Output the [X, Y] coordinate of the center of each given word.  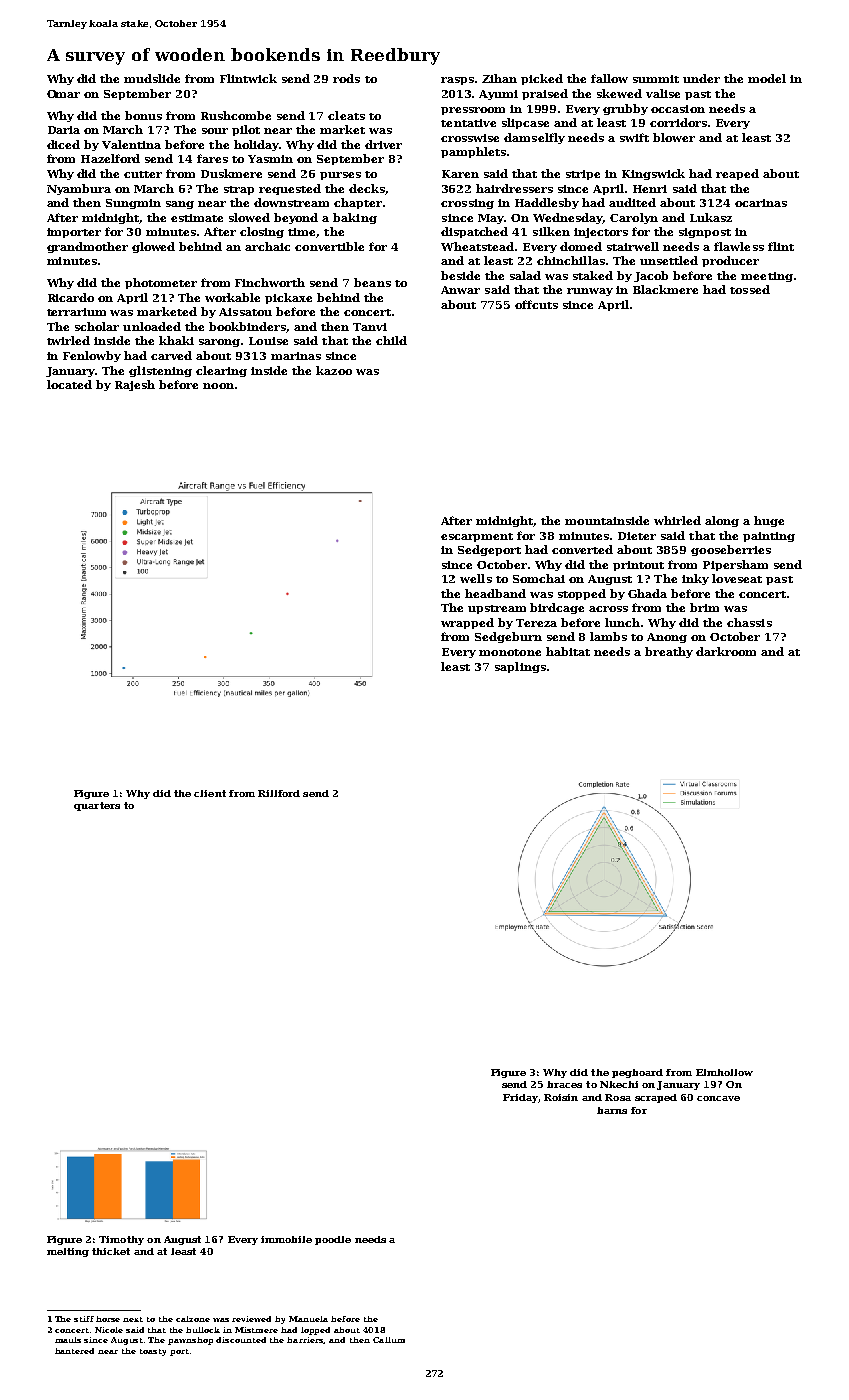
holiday [256, 145]
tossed [750, 289]
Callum [389, 1340]
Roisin [561, 1097]
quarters [97, 806]
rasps [457, 81]
